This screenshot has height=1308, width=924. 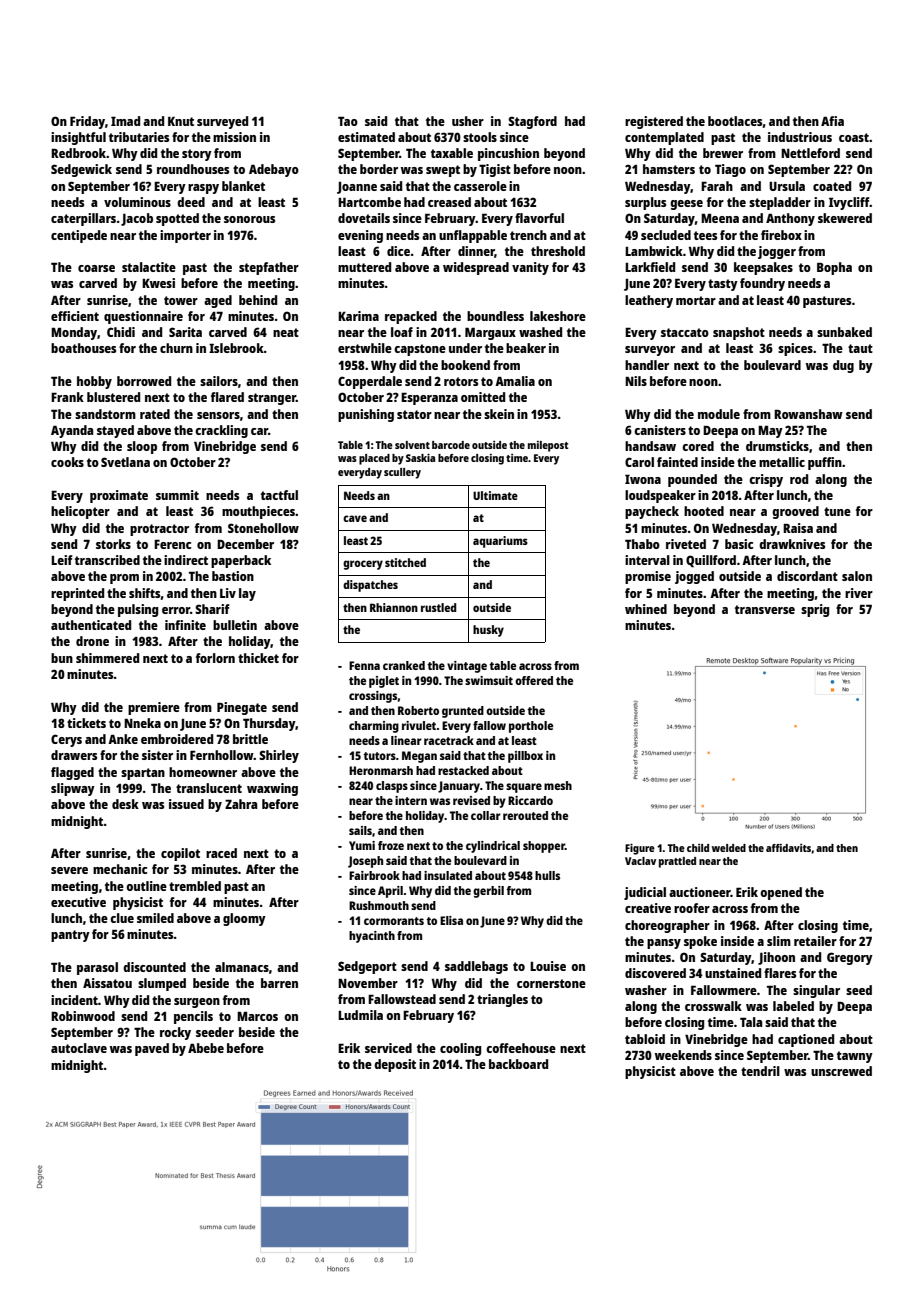 I want to click on cored, so click(x=698, y=446).
